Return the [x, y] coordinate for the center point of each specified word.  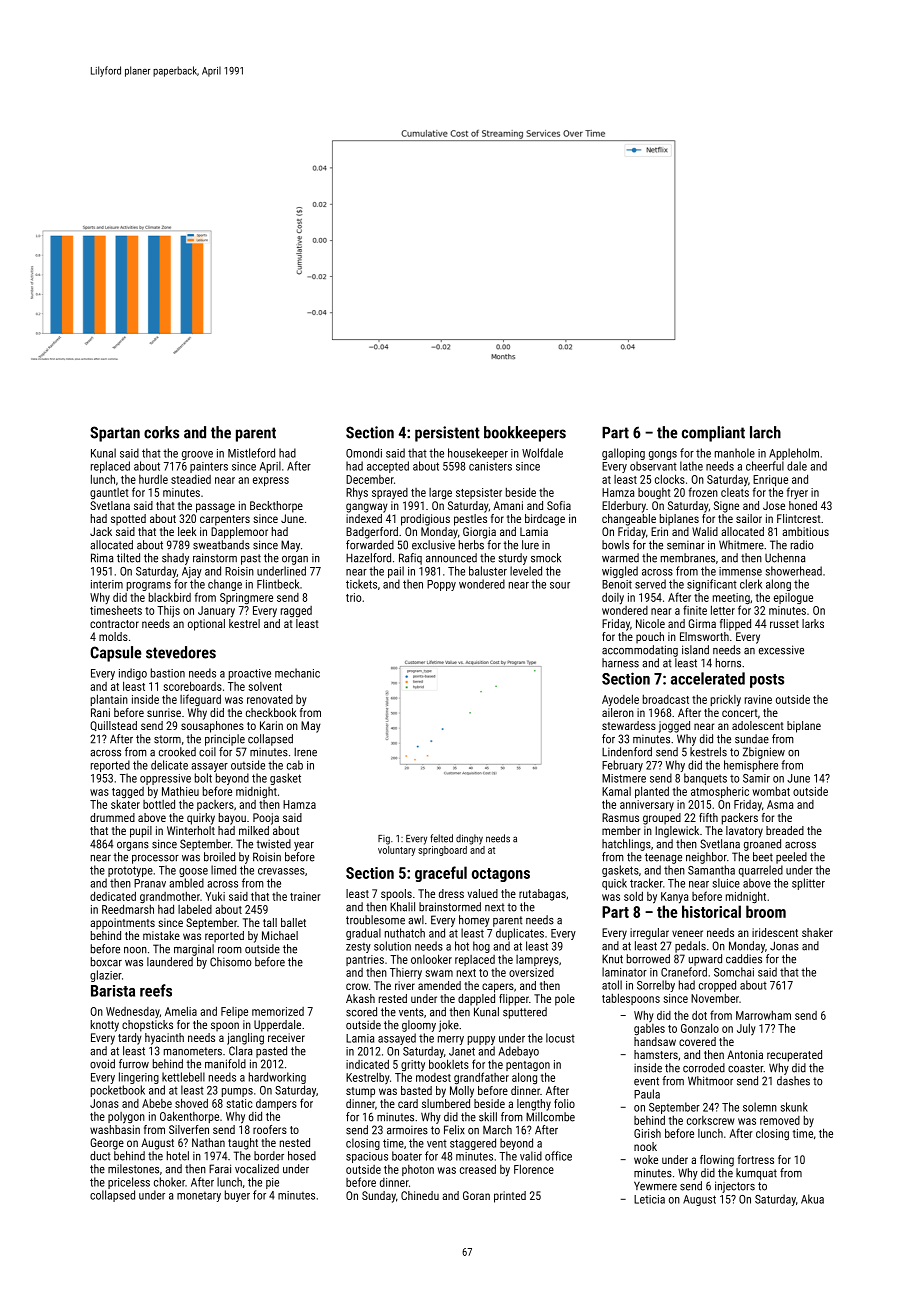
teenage [663, 858]
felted [441, 838]
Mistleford [251, 453]
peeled [791, 858]
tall [270, 922]
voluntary [396, 851]
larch [765, 432]
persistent [447, 434]
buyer [237, 1196]
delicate [169, 765]
